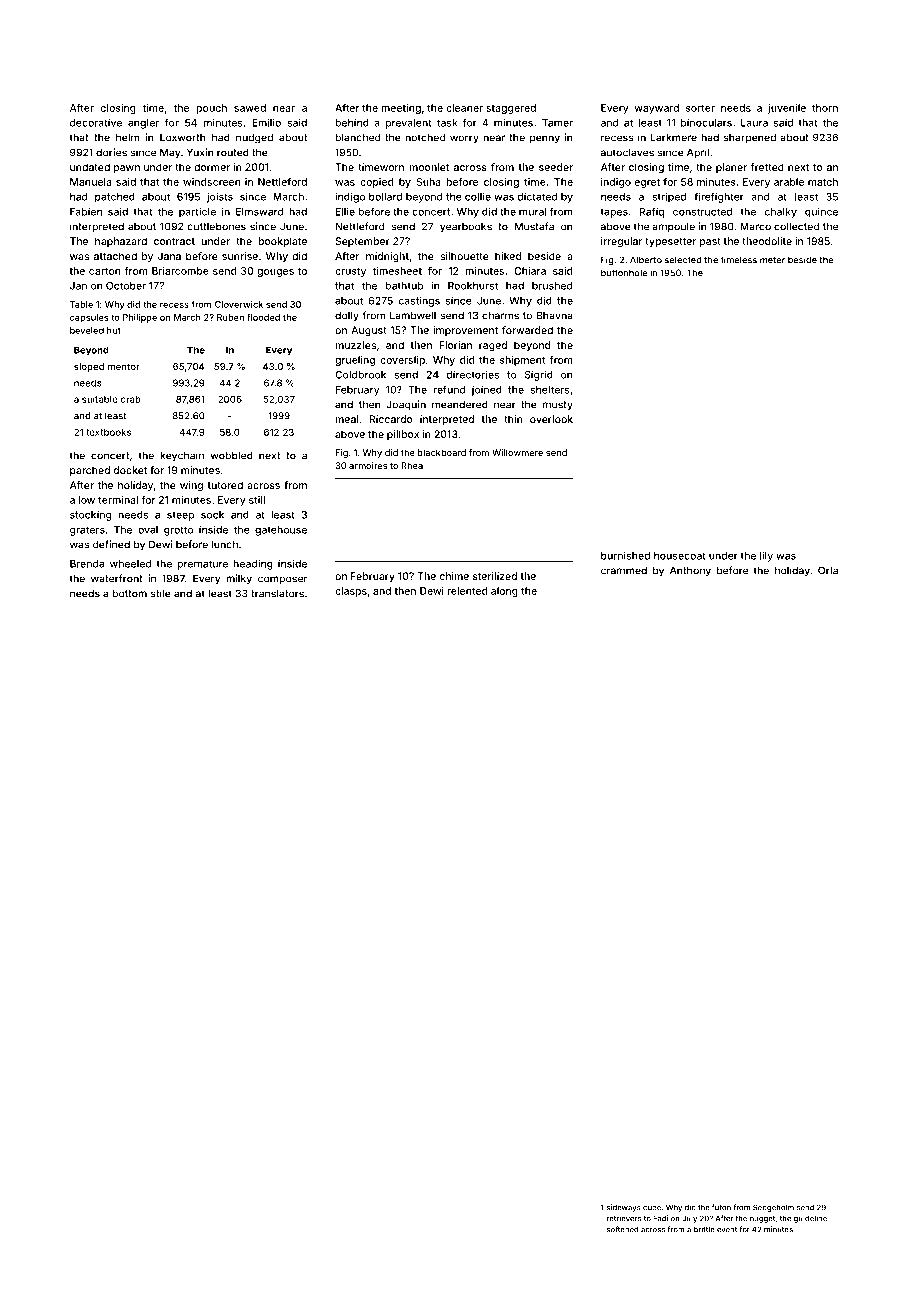  What do you see at coordinates (622, 1229) in the document?
I see `softened` at bounding box center [622, 1229].
